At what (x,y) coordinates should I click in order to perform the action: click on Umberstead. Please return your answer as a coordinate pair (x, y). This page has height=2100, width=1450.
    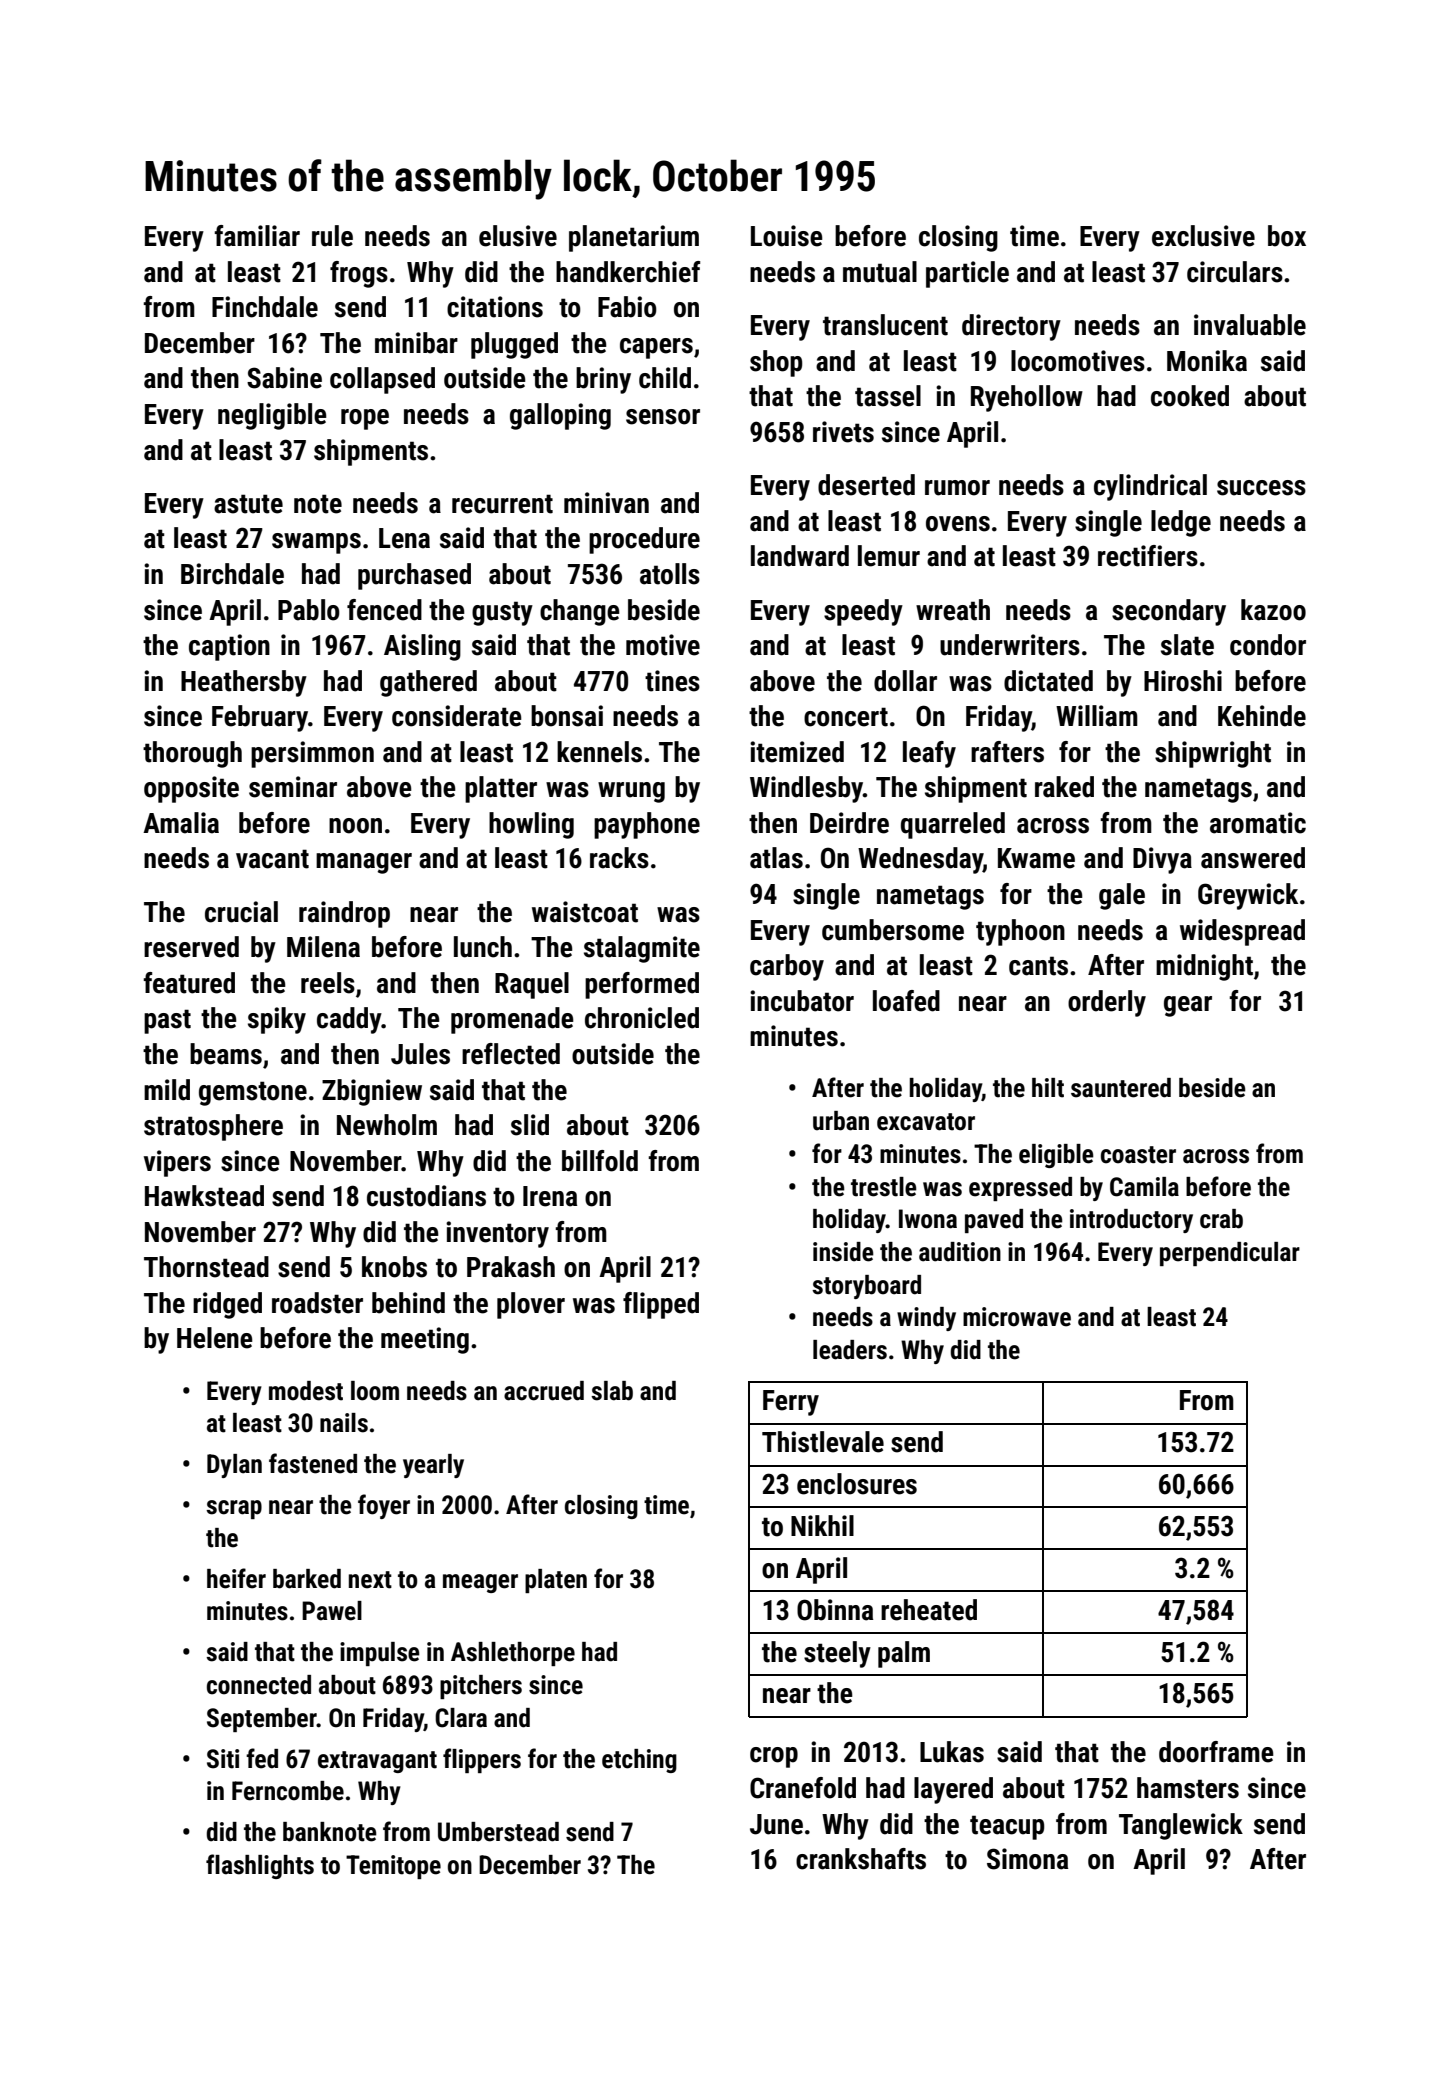
    Looking at the image, I should click on (498, 1832).
